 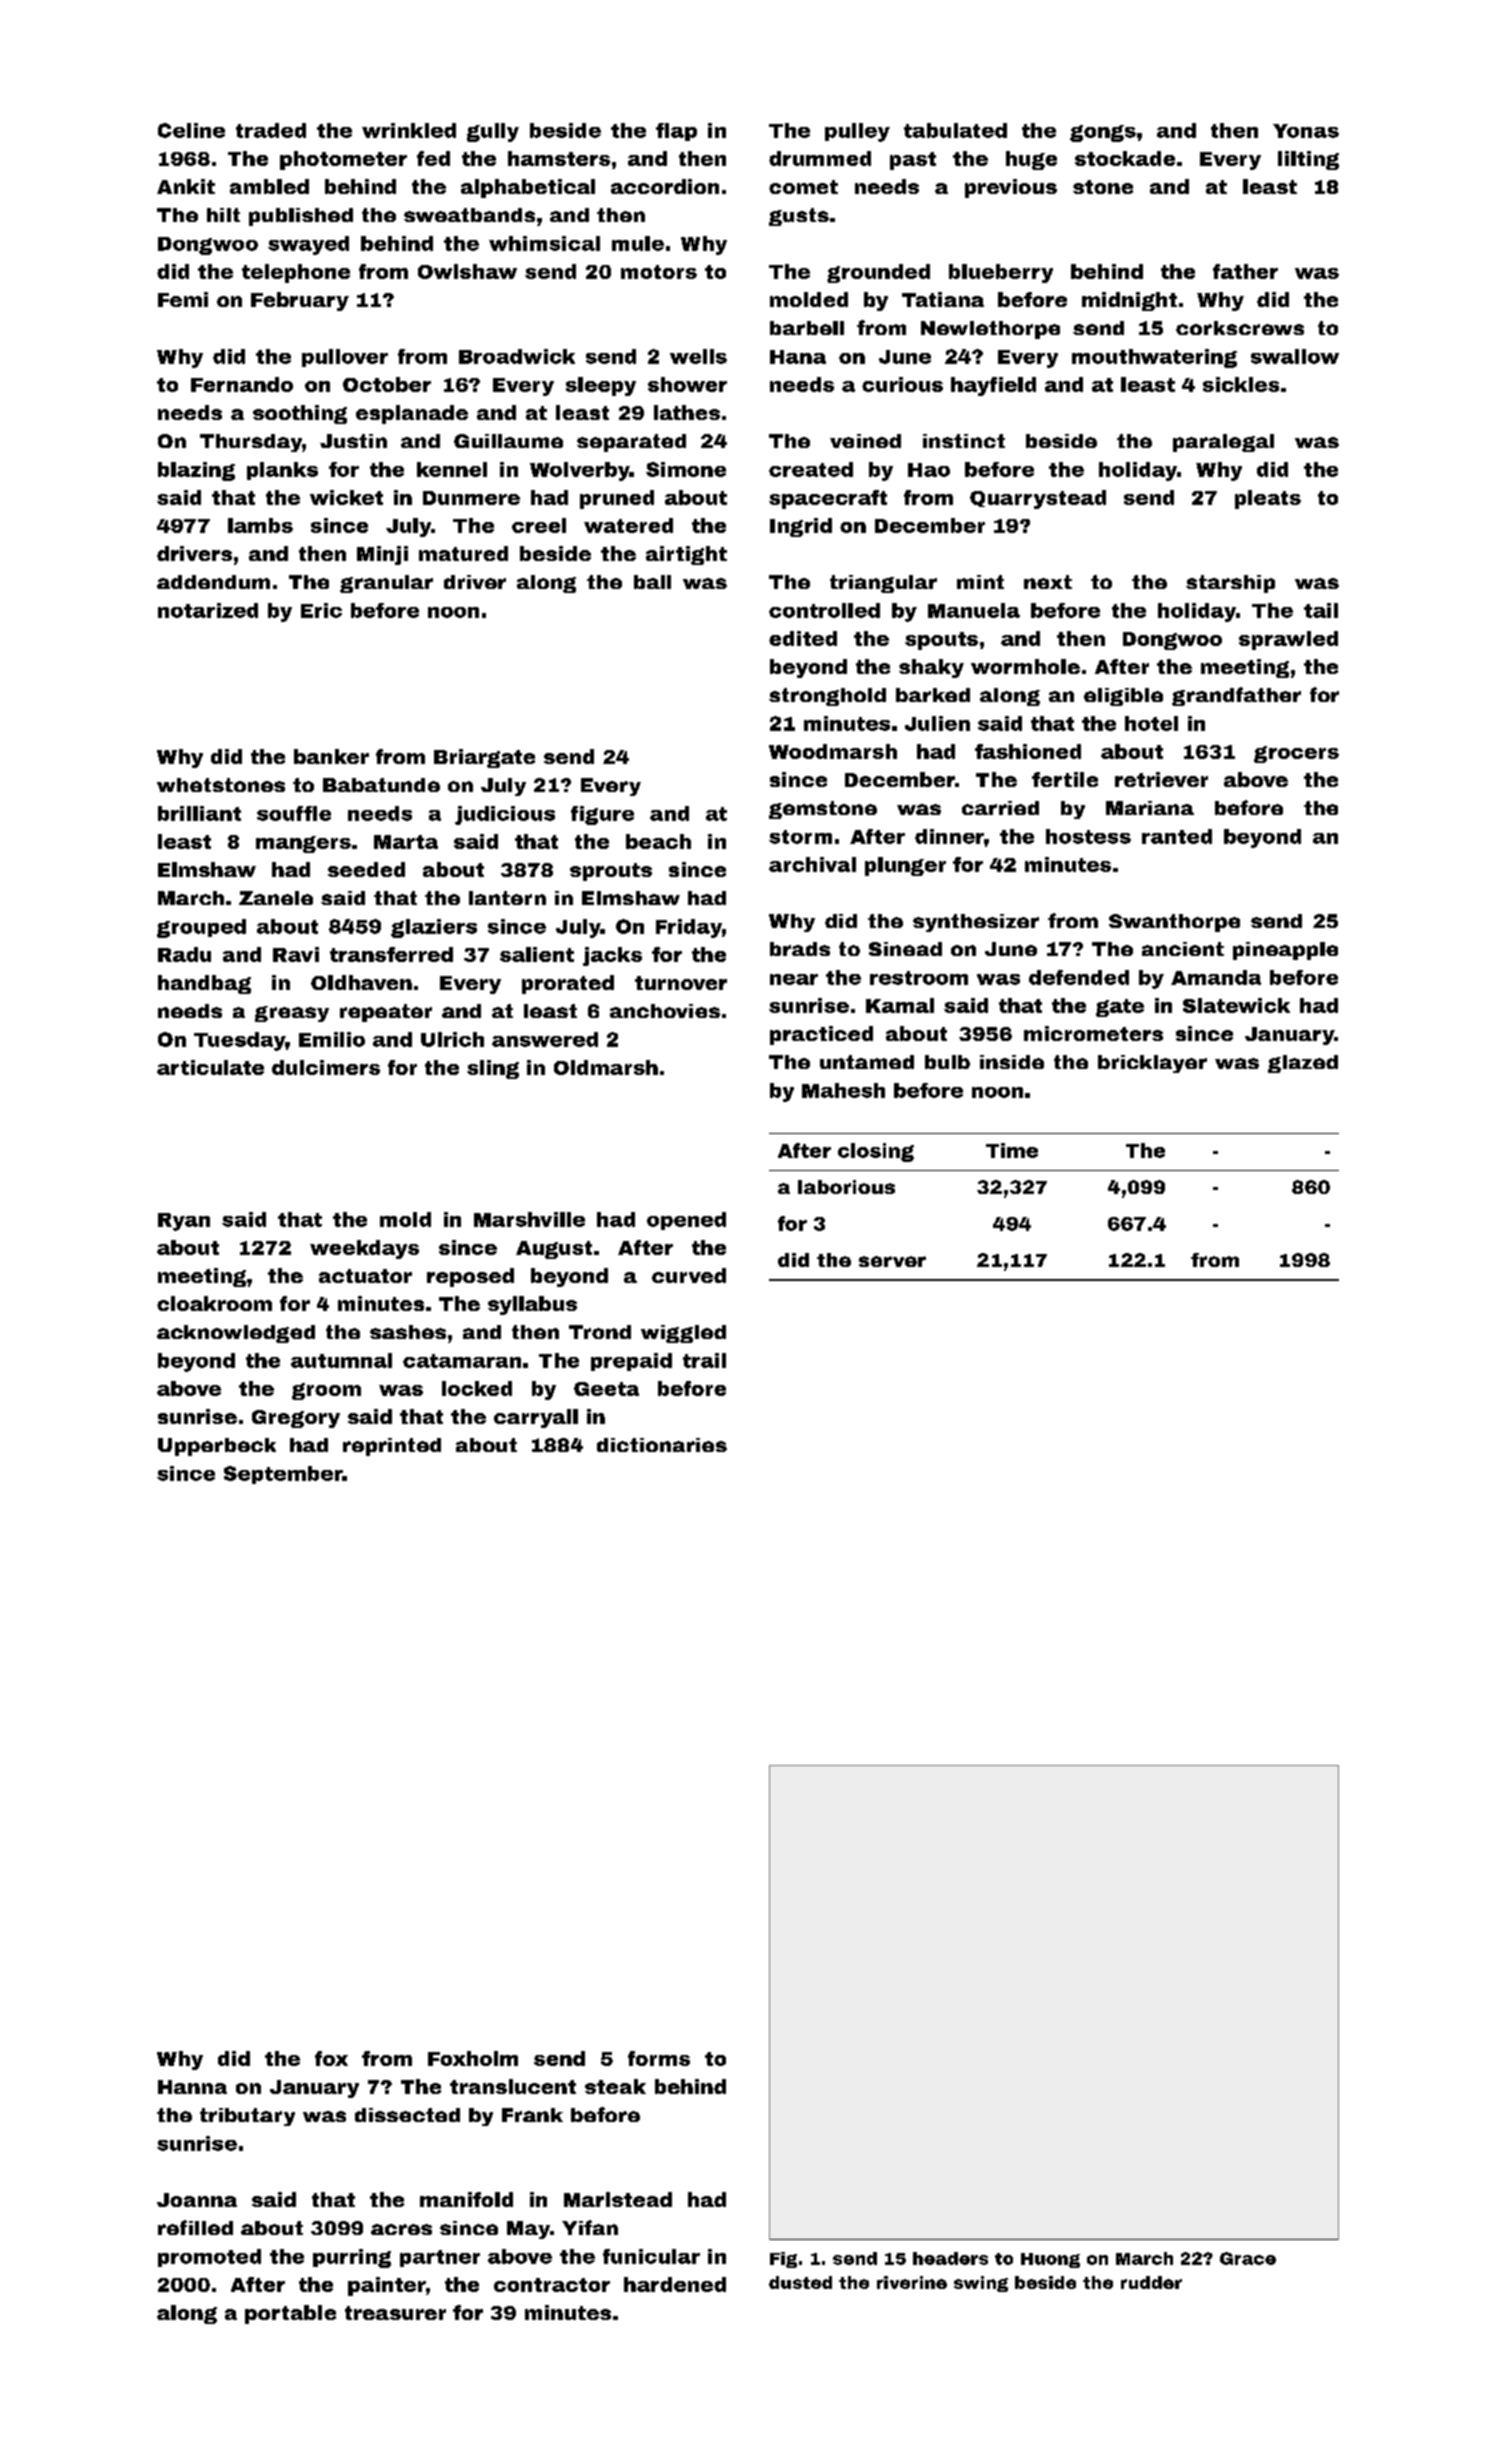 I want to click on dissected, so click(x=407, y=2115).
